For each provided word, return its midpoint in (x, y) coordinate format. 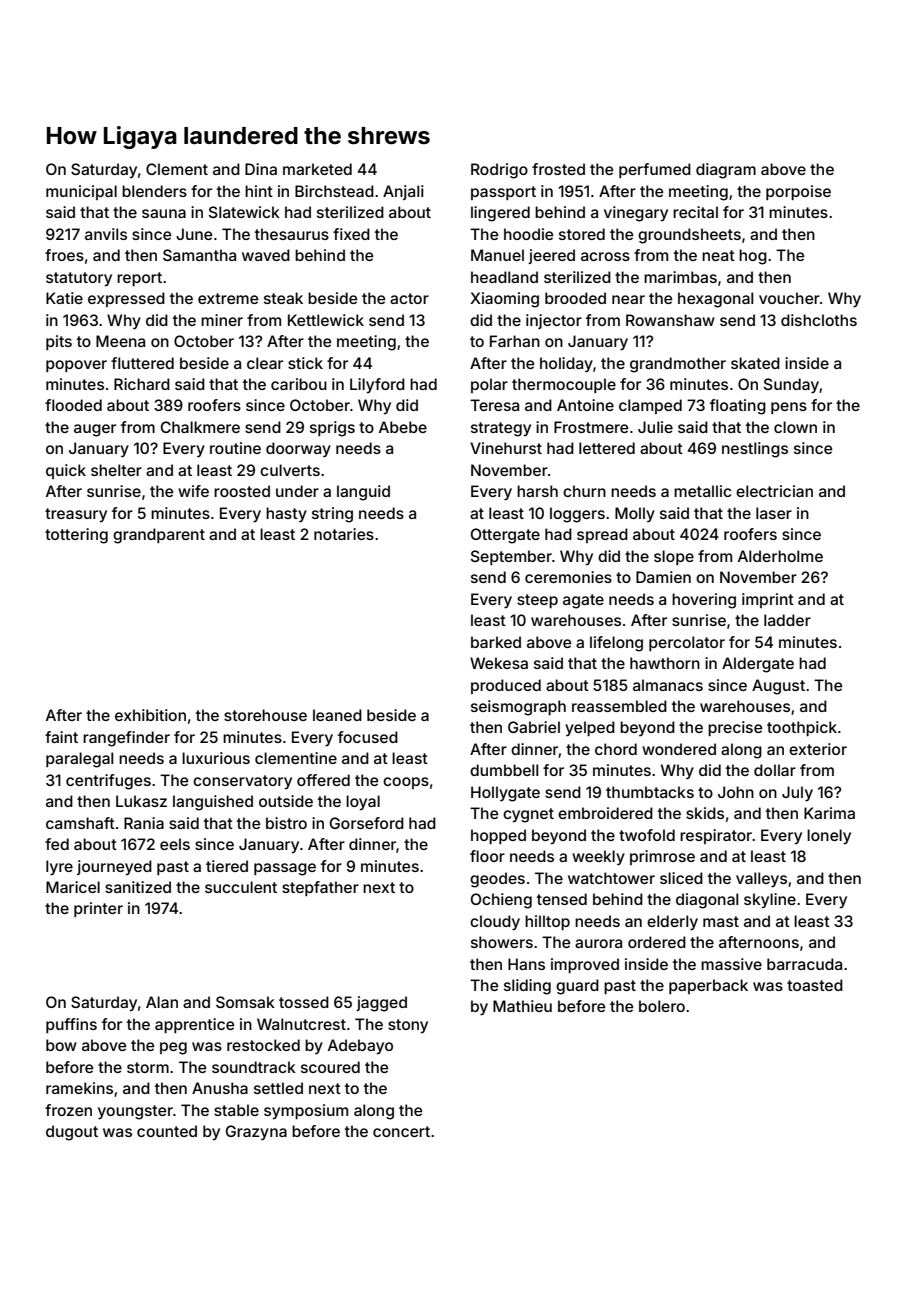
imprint (768, 600)
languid (363, 493)
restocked (263, 1045)
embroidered (605, 813)
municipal (81, 192)
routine (235, 448)
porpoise (798, 192)
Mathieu (522, 1006)
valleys (761, 880)
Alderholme (780, 556)
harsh (537, 491)
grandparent (159, 536)
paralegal (79, 760)
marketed (317, 169)
